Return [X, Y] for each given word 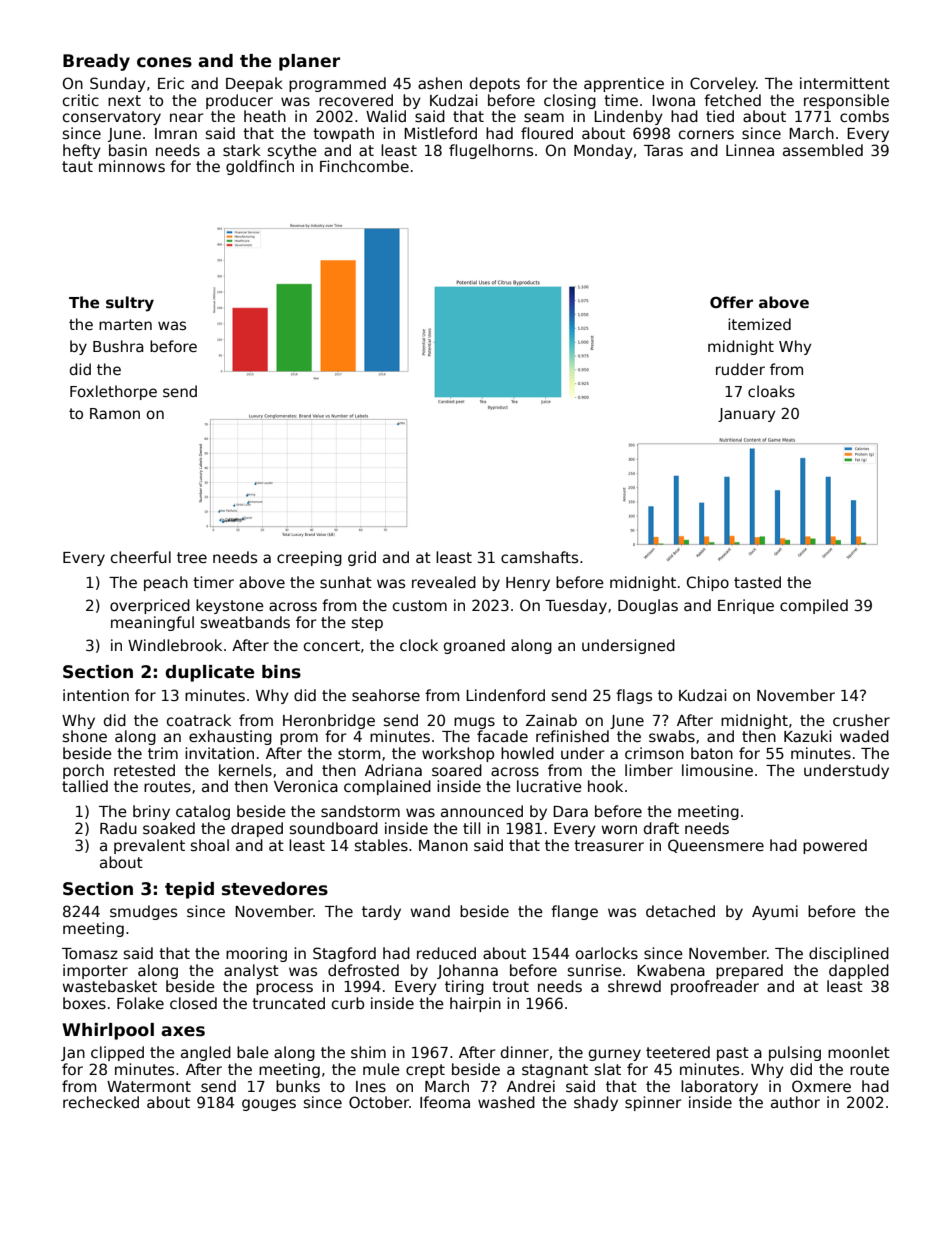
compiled [814, 606]
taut [77, 166]
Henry [528, 584]
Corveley [723, 84]
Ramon [115, 413]
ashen [440, 83]
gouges [269, 1105]
